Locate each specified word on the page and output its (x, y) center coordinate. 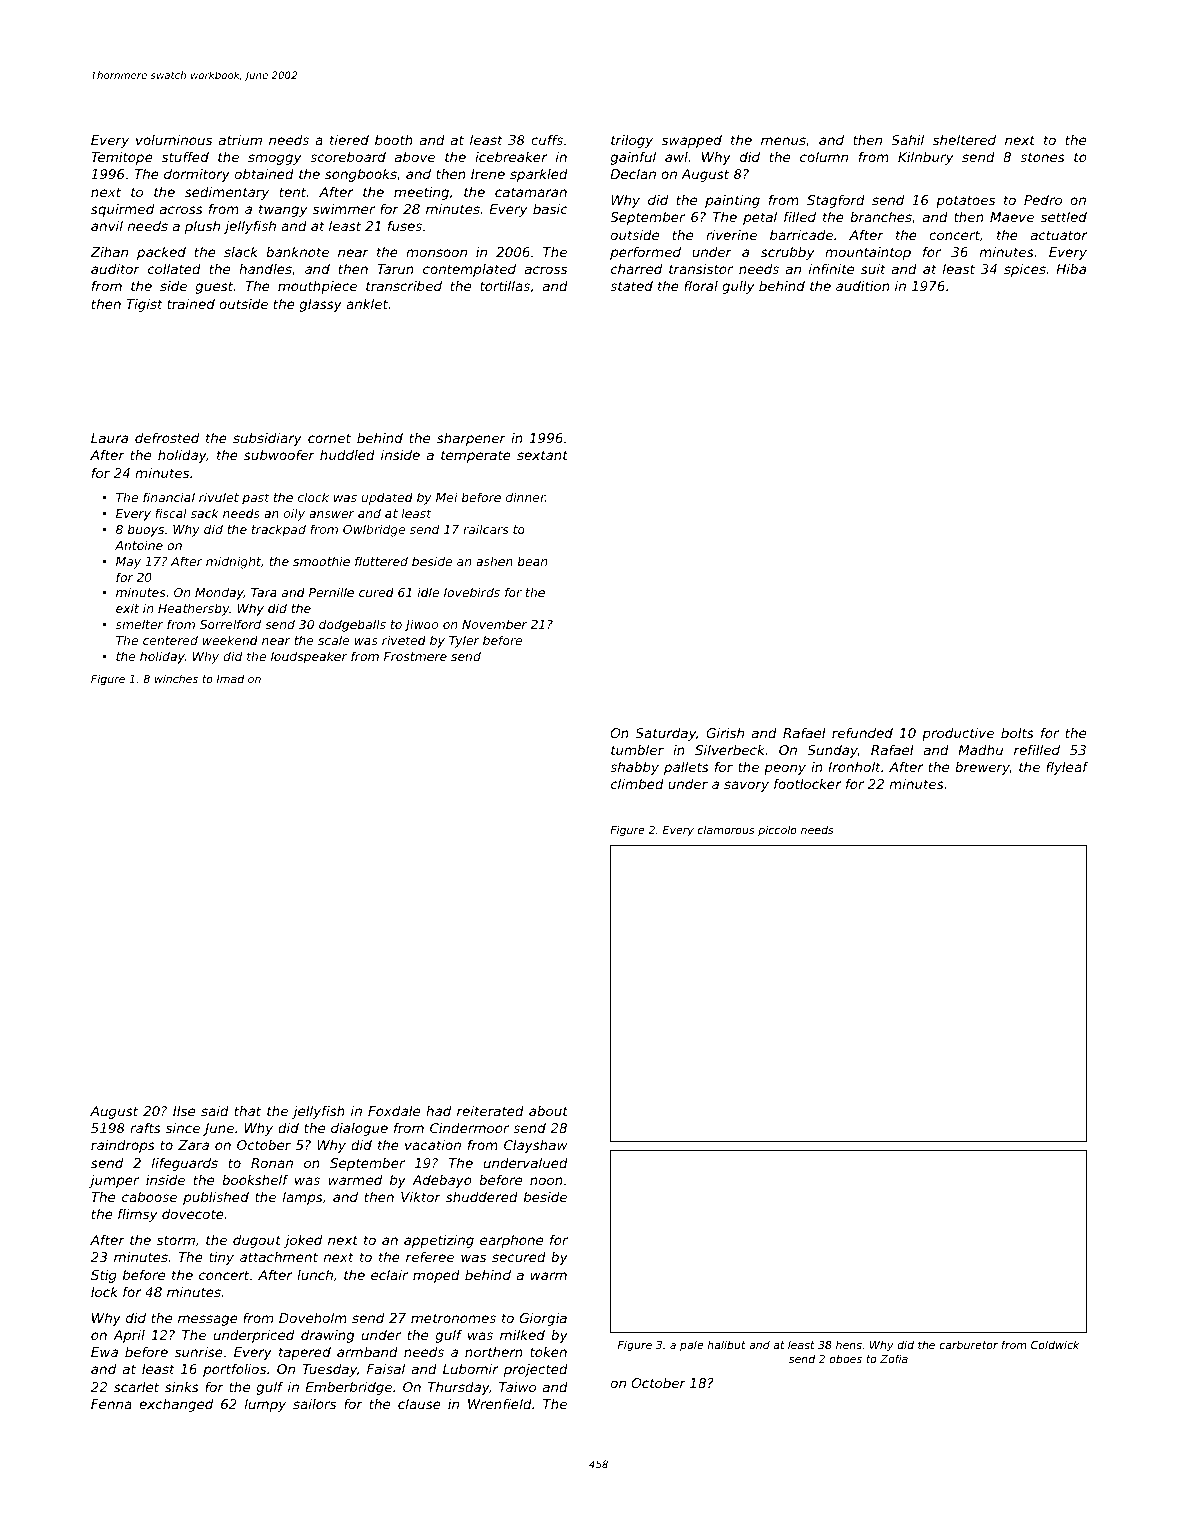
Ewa (104, 1352)
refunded (862, 733)
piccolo (777, 830)
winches (176, 678)
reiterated (490, 1111)
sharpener (471, 439)
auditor (115, 269)
